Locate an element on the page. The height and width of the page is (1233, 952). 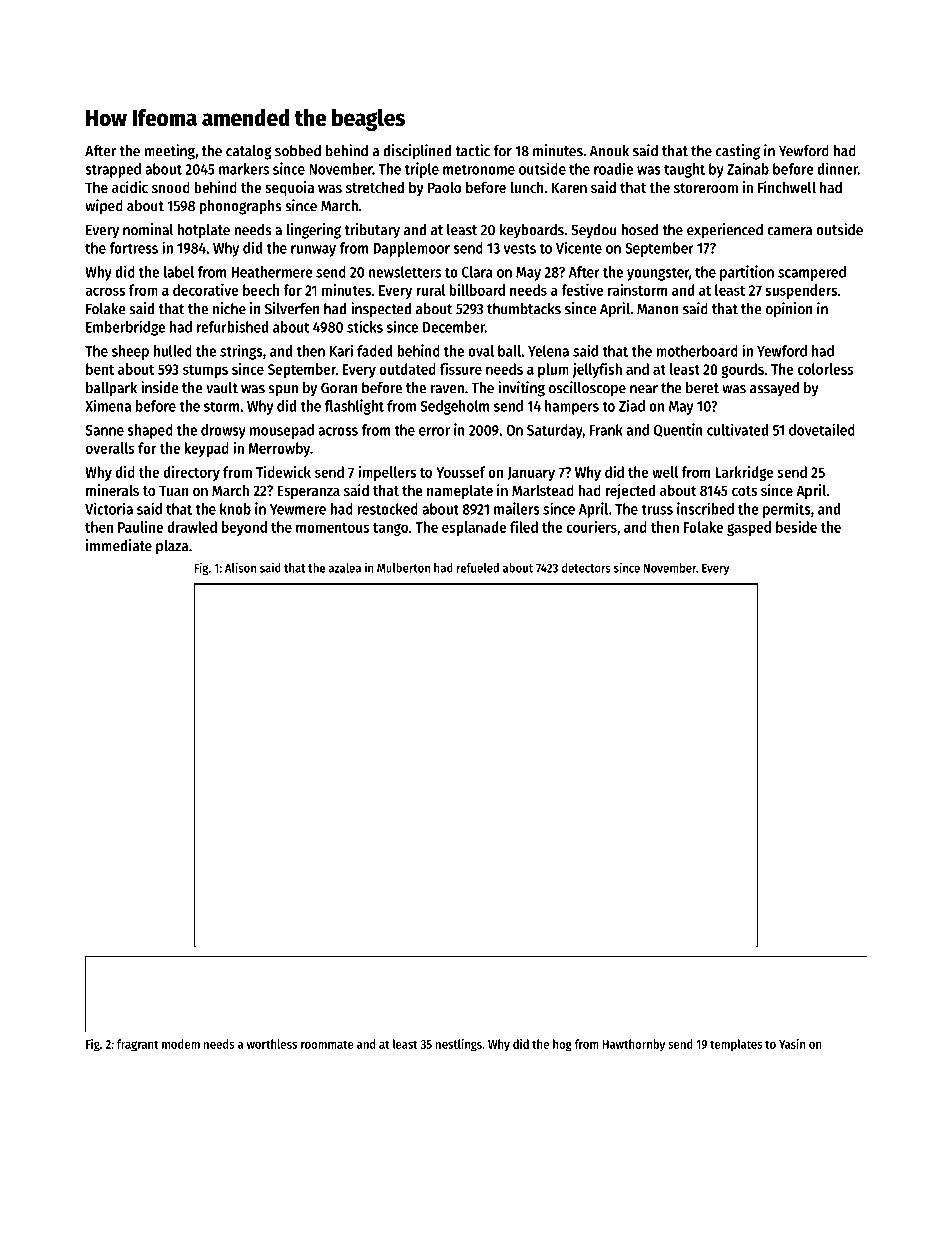
templates is located at coordinates (736, 1045).
